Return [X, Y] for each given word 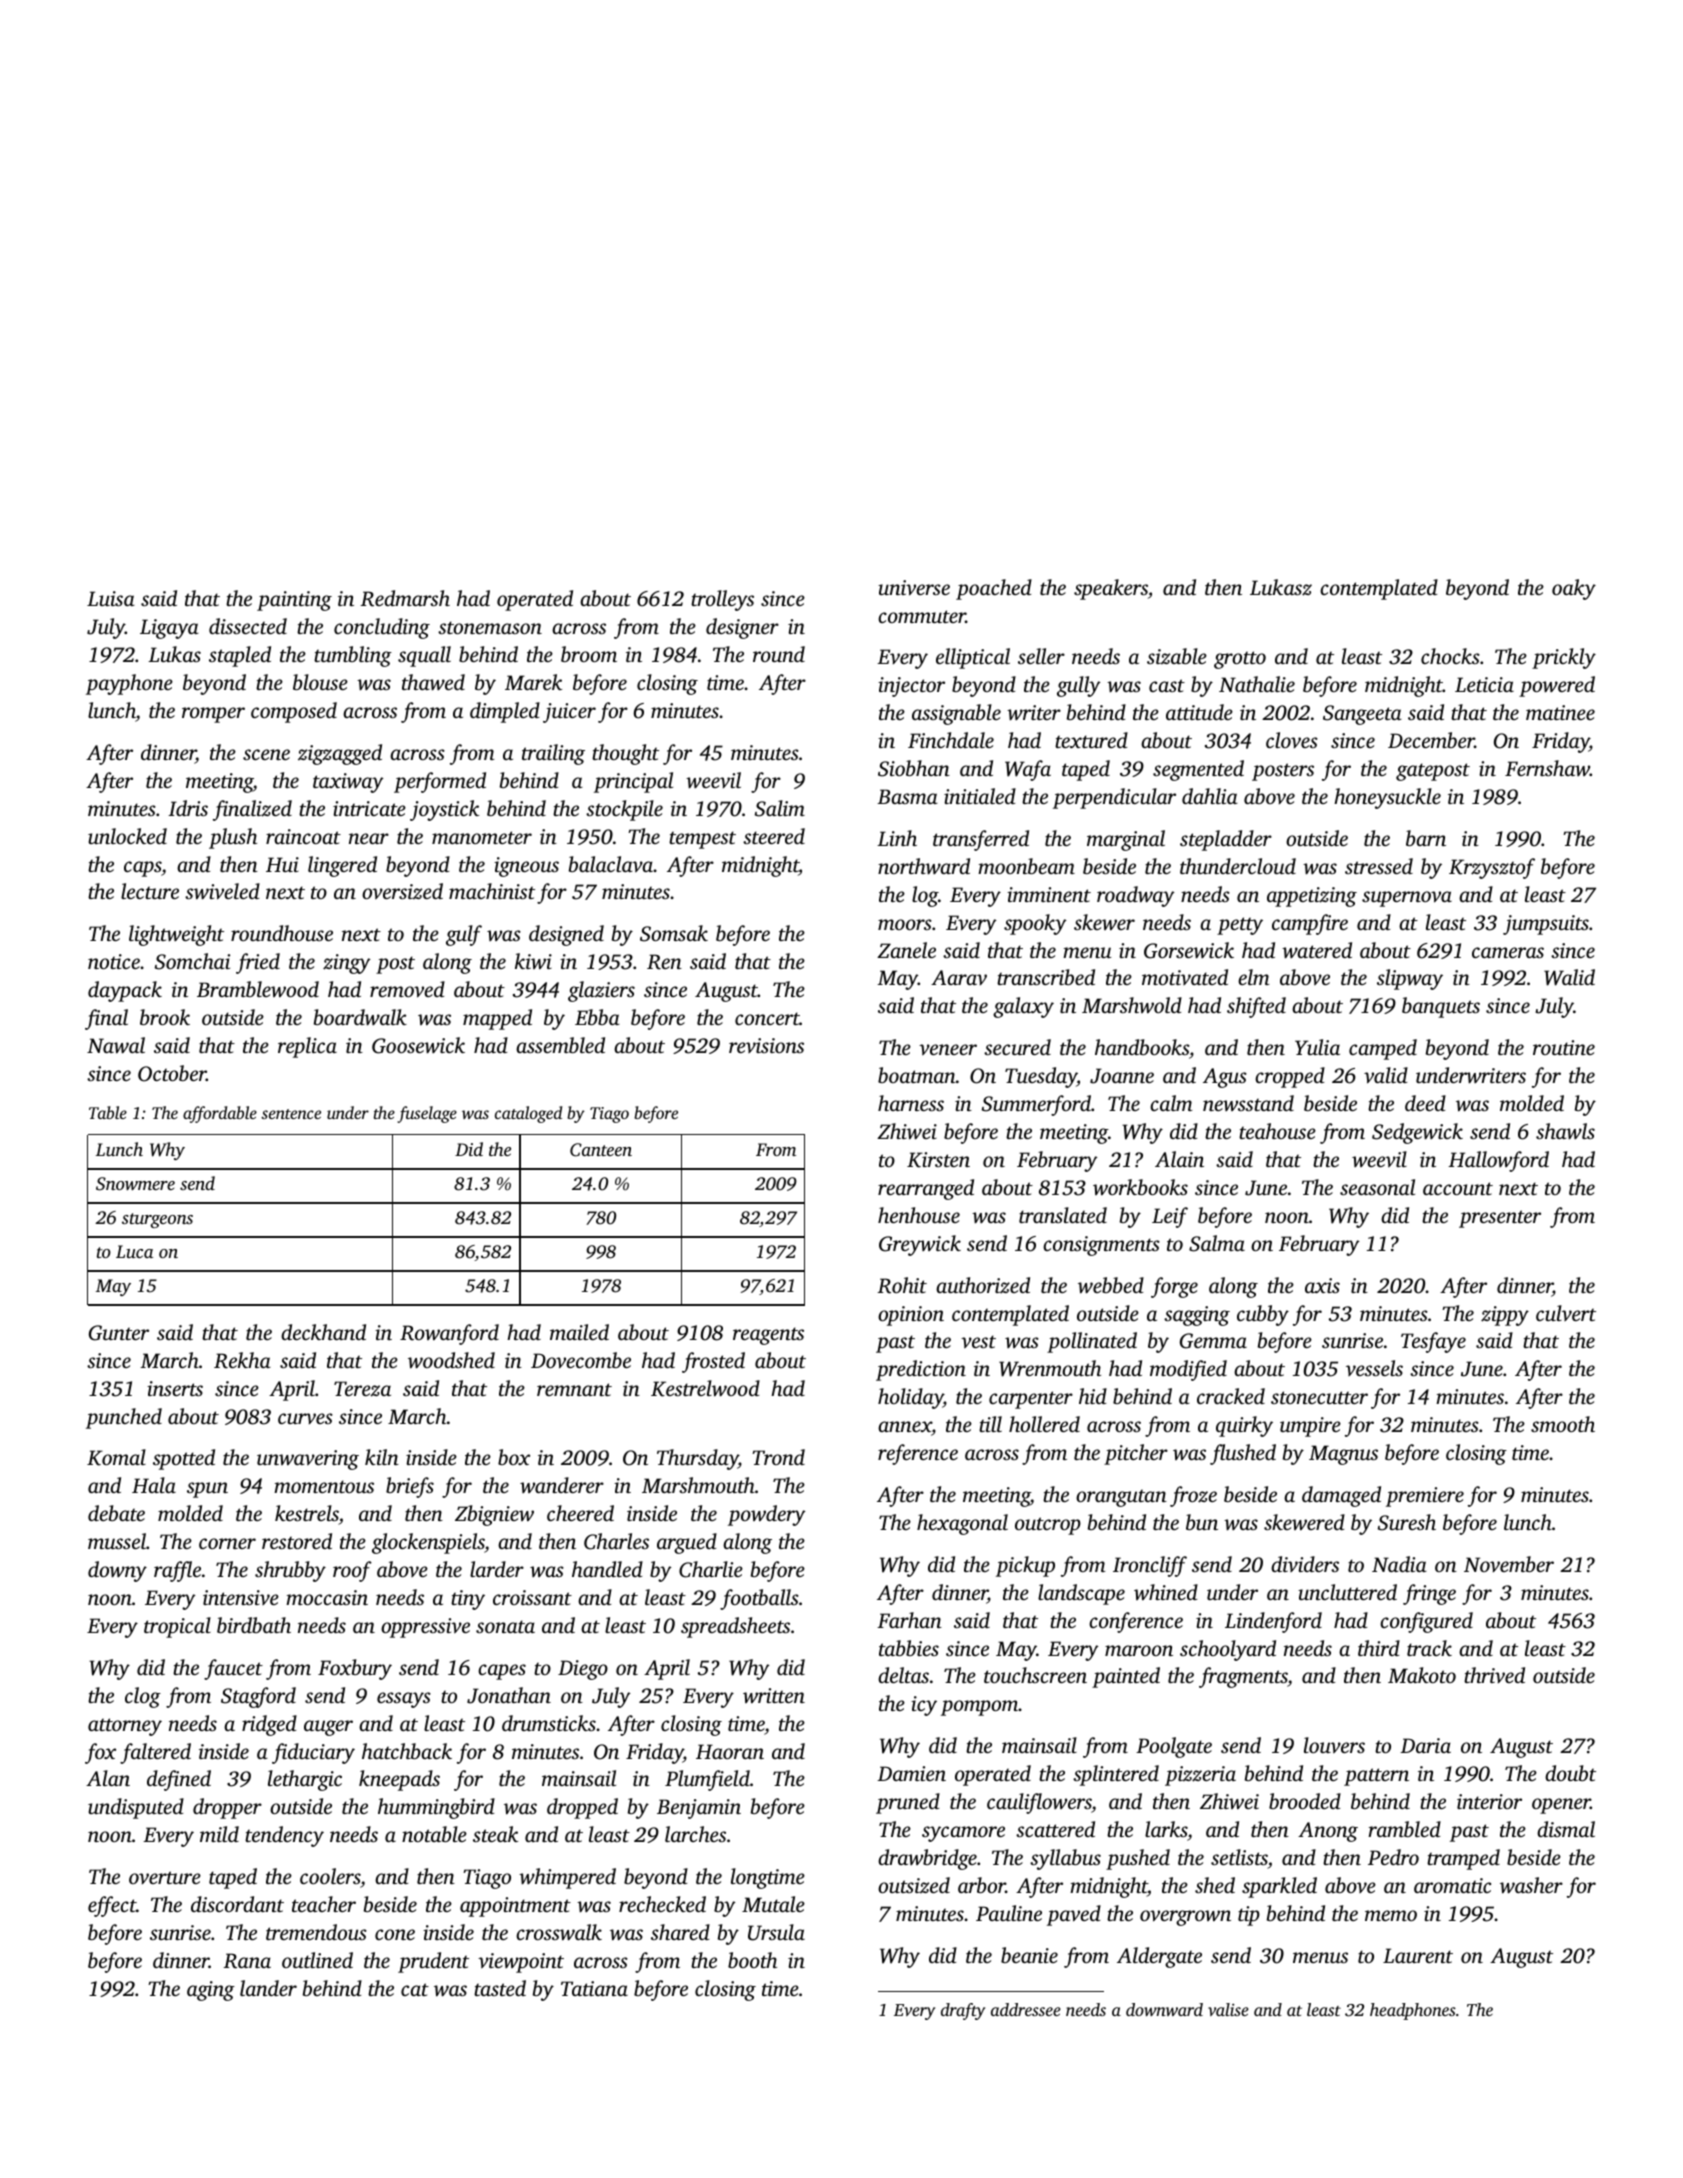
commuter [922, 616]
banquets [1441, 1007]
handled [607, 1569]
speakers [1111, 589]
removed [407, 989]
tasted [500, 1988]
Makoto [1422, 1675]
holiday [910, 1398]
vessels [1374, 1368]
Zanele [906, 950]
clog [143, 1697]
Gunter [119, 1333]
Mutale [773, 1904]
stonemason [490, 627]
